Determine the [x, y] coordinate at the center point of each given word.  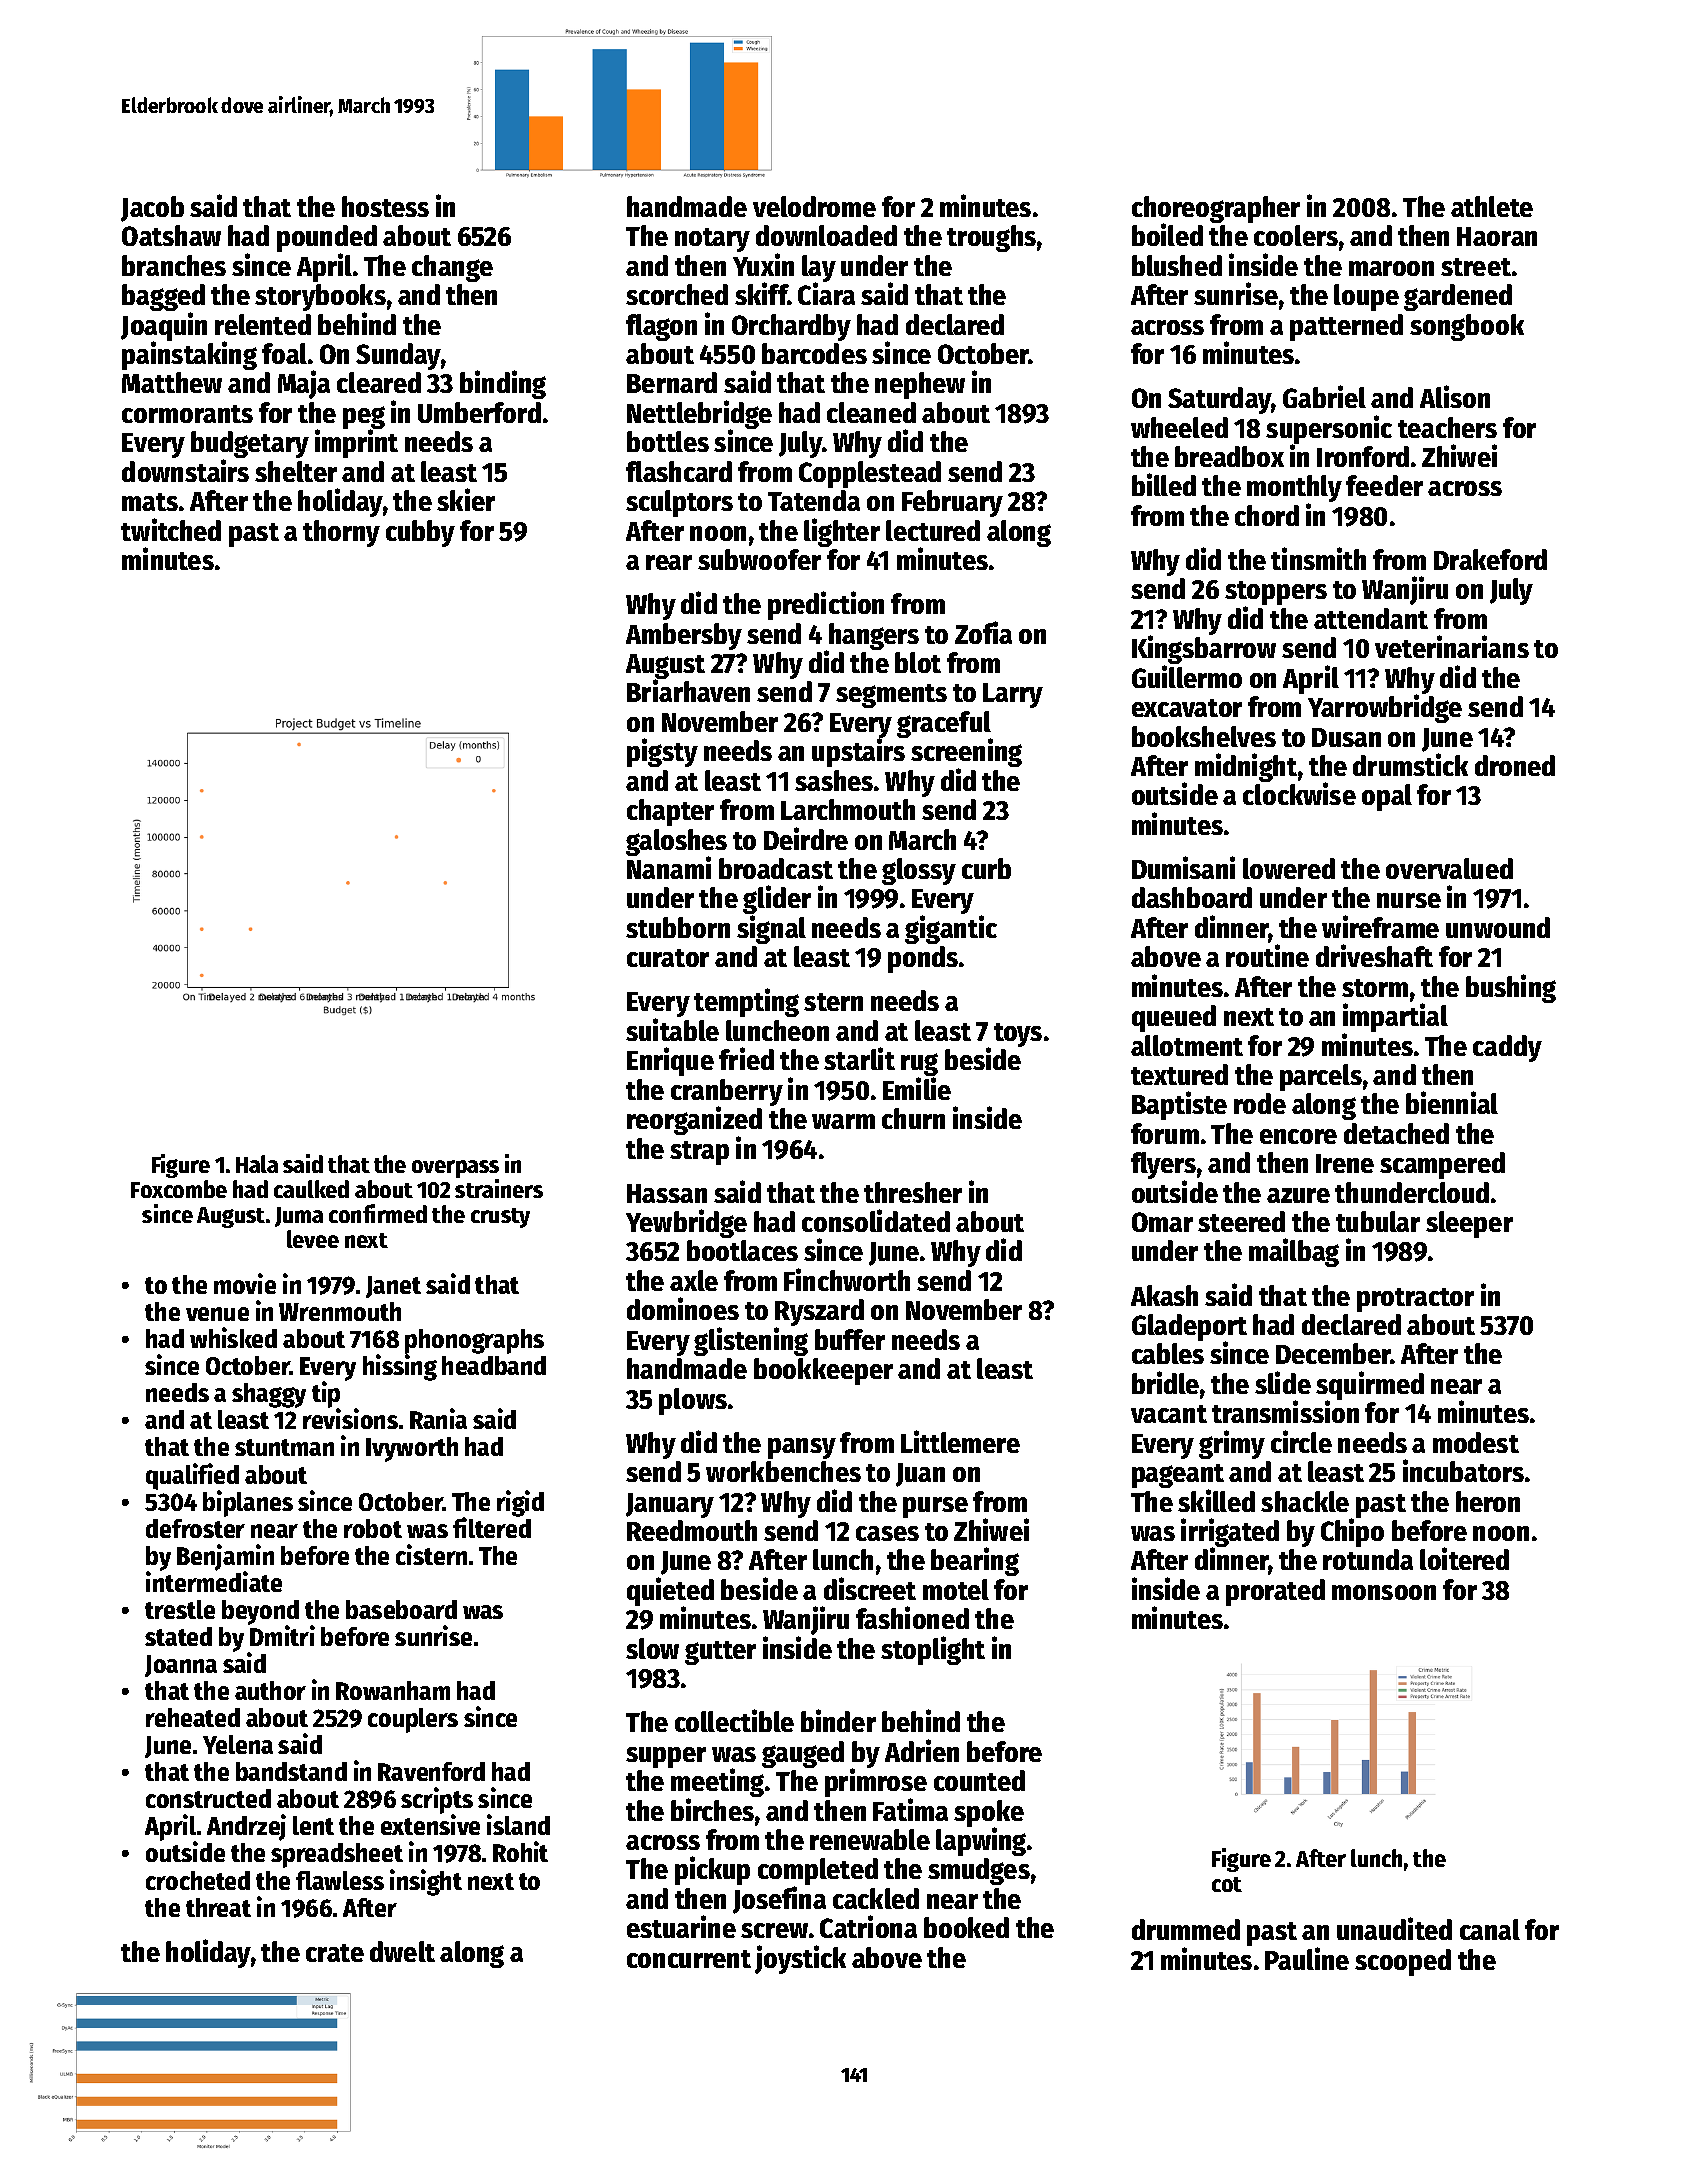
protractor [1415, 1300]
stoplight [933, 1650]
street [1476, 267]
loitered [1464, 1558]
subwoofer [759, 559]
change [452, 268]
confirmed [378, 1213]
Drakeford [1490, 559]
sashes [834, 780]
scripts [437, 1801]
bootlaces [742, 1250]
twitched [171, 529]
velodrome [814, 206]
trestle [180, 1609]
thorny [341, 533]
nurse [1409, 900]
